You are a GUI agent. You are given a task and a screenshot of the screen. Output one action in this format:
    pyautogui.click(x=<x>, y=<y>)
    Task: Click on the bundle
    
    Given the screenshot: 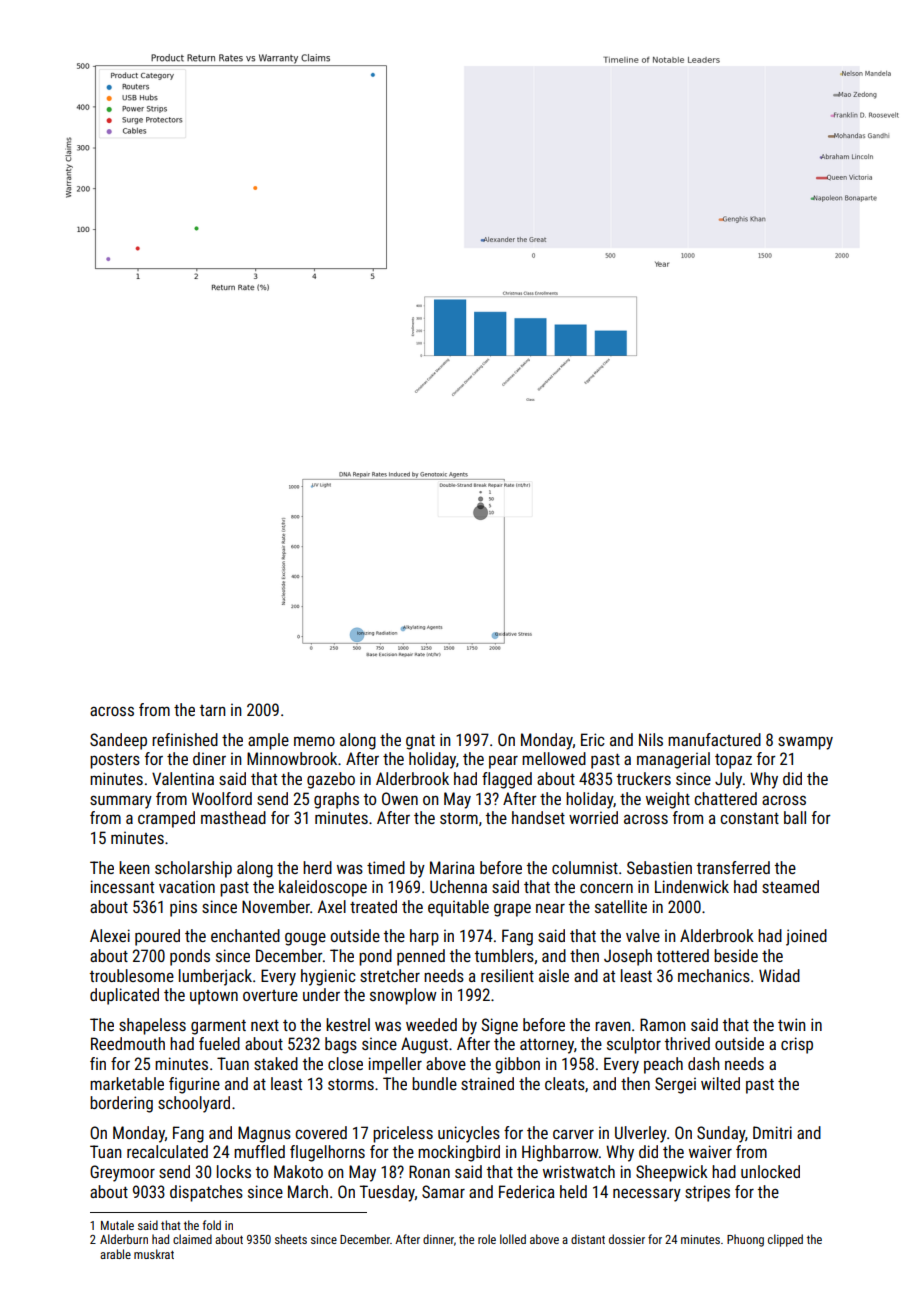 What is the action you would take?
    pyautogui.click(x=434, y=1083)
